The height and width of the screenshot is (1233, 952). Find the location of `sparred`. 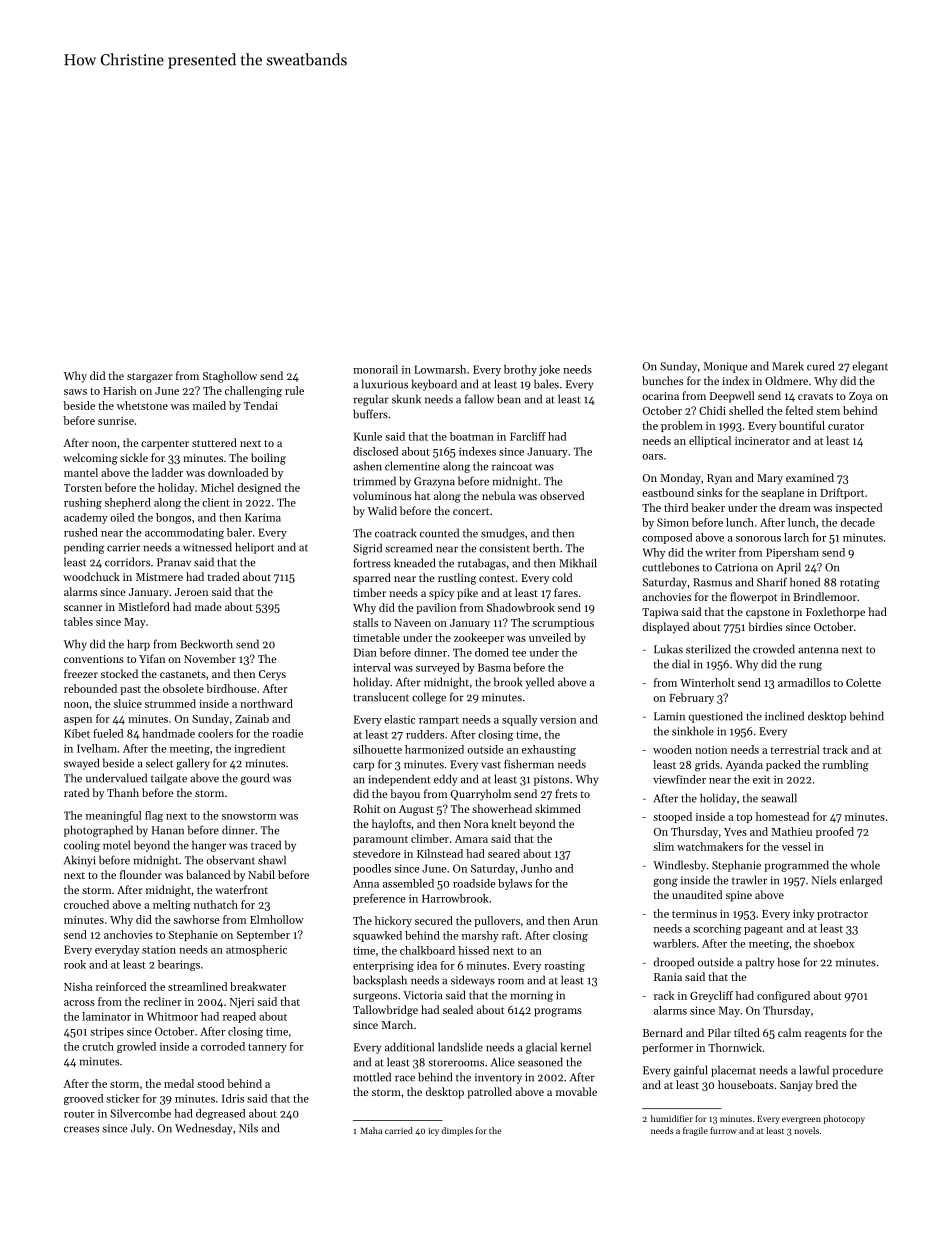

sparred is located at coordinates (372, 579).
